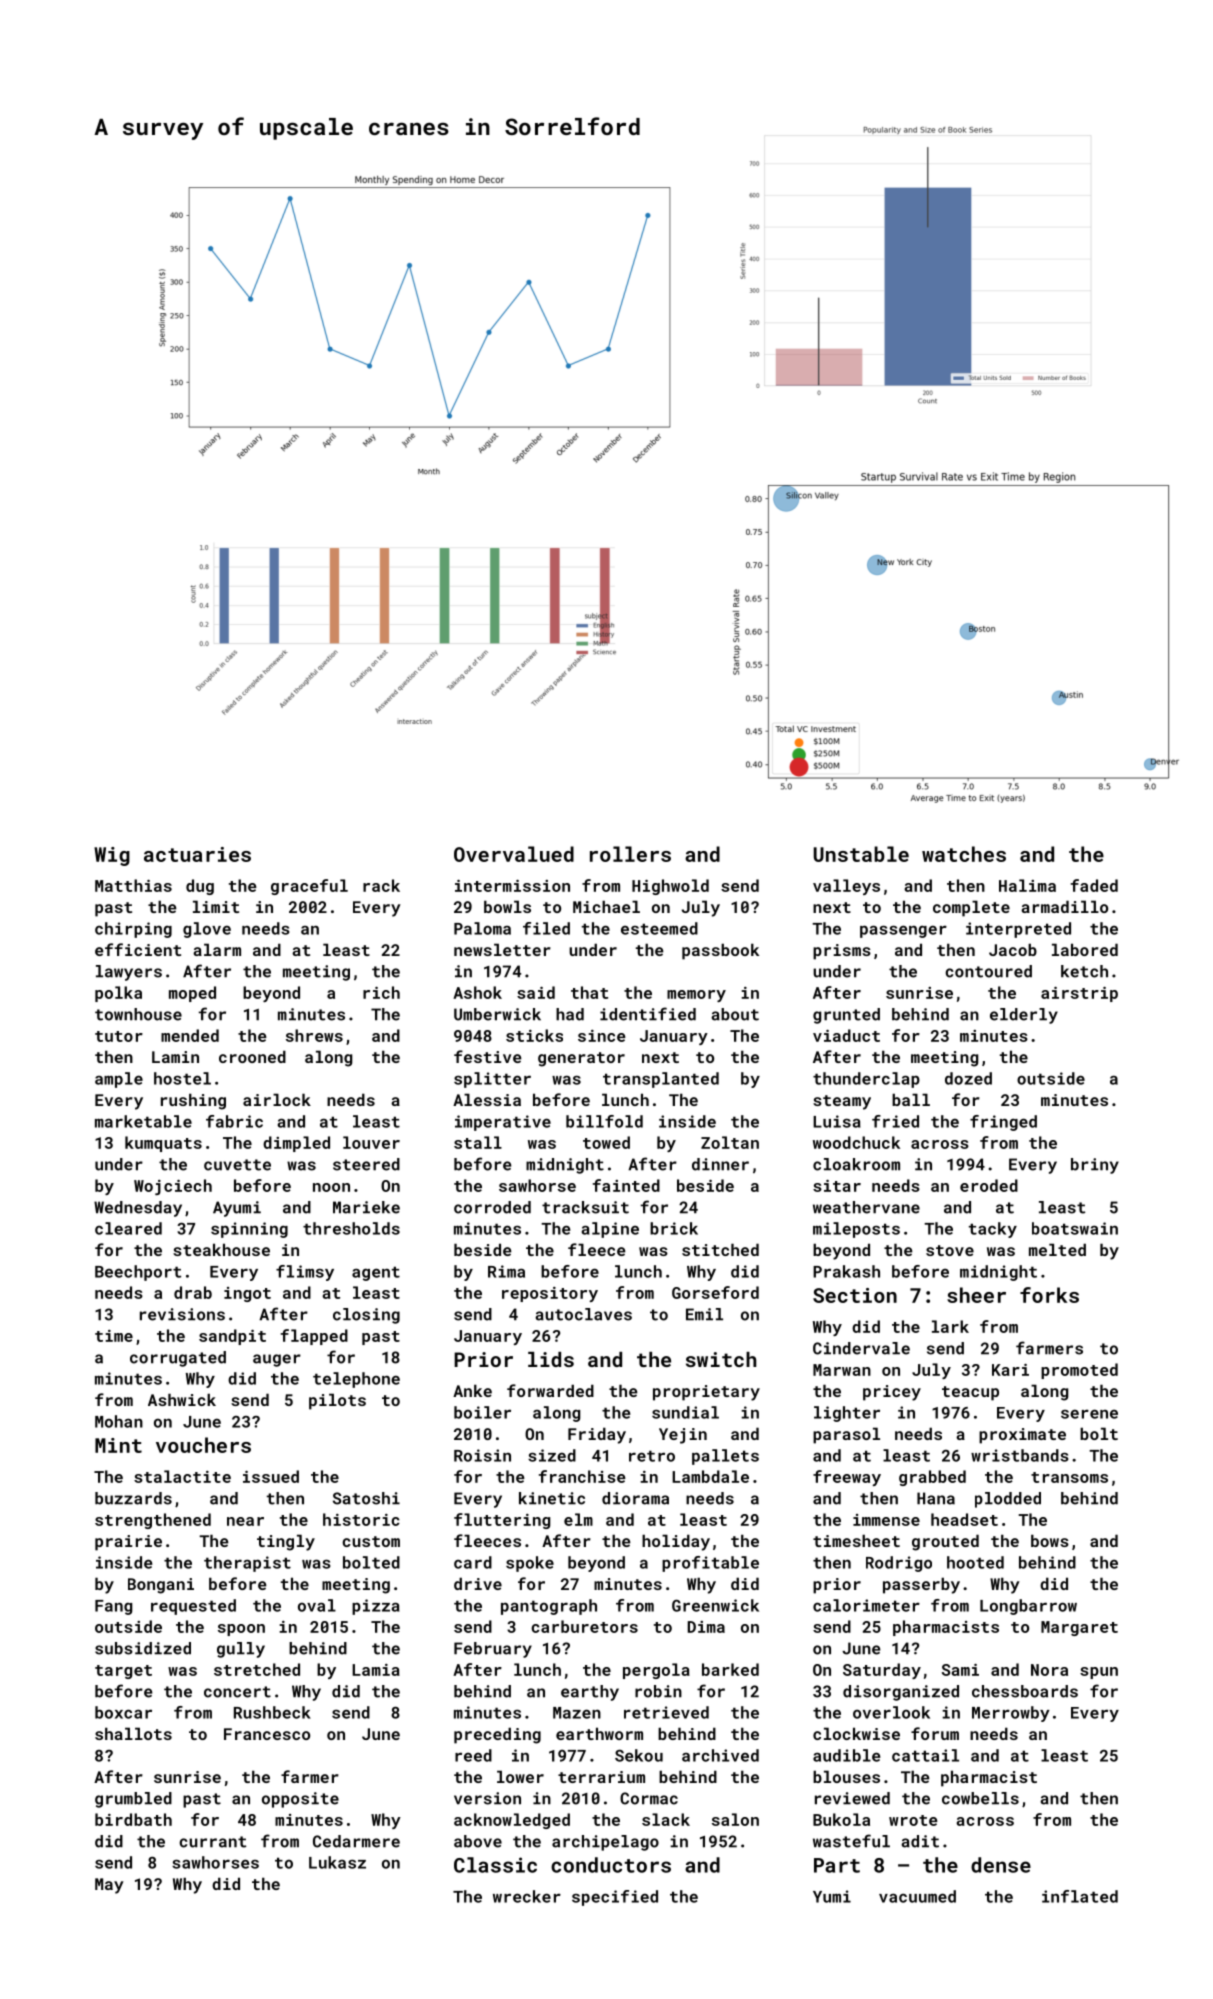  What do you see at coordinates (706, 1627) in the screenshot?
I see `Dima` at bounding box center [706, 1627].
